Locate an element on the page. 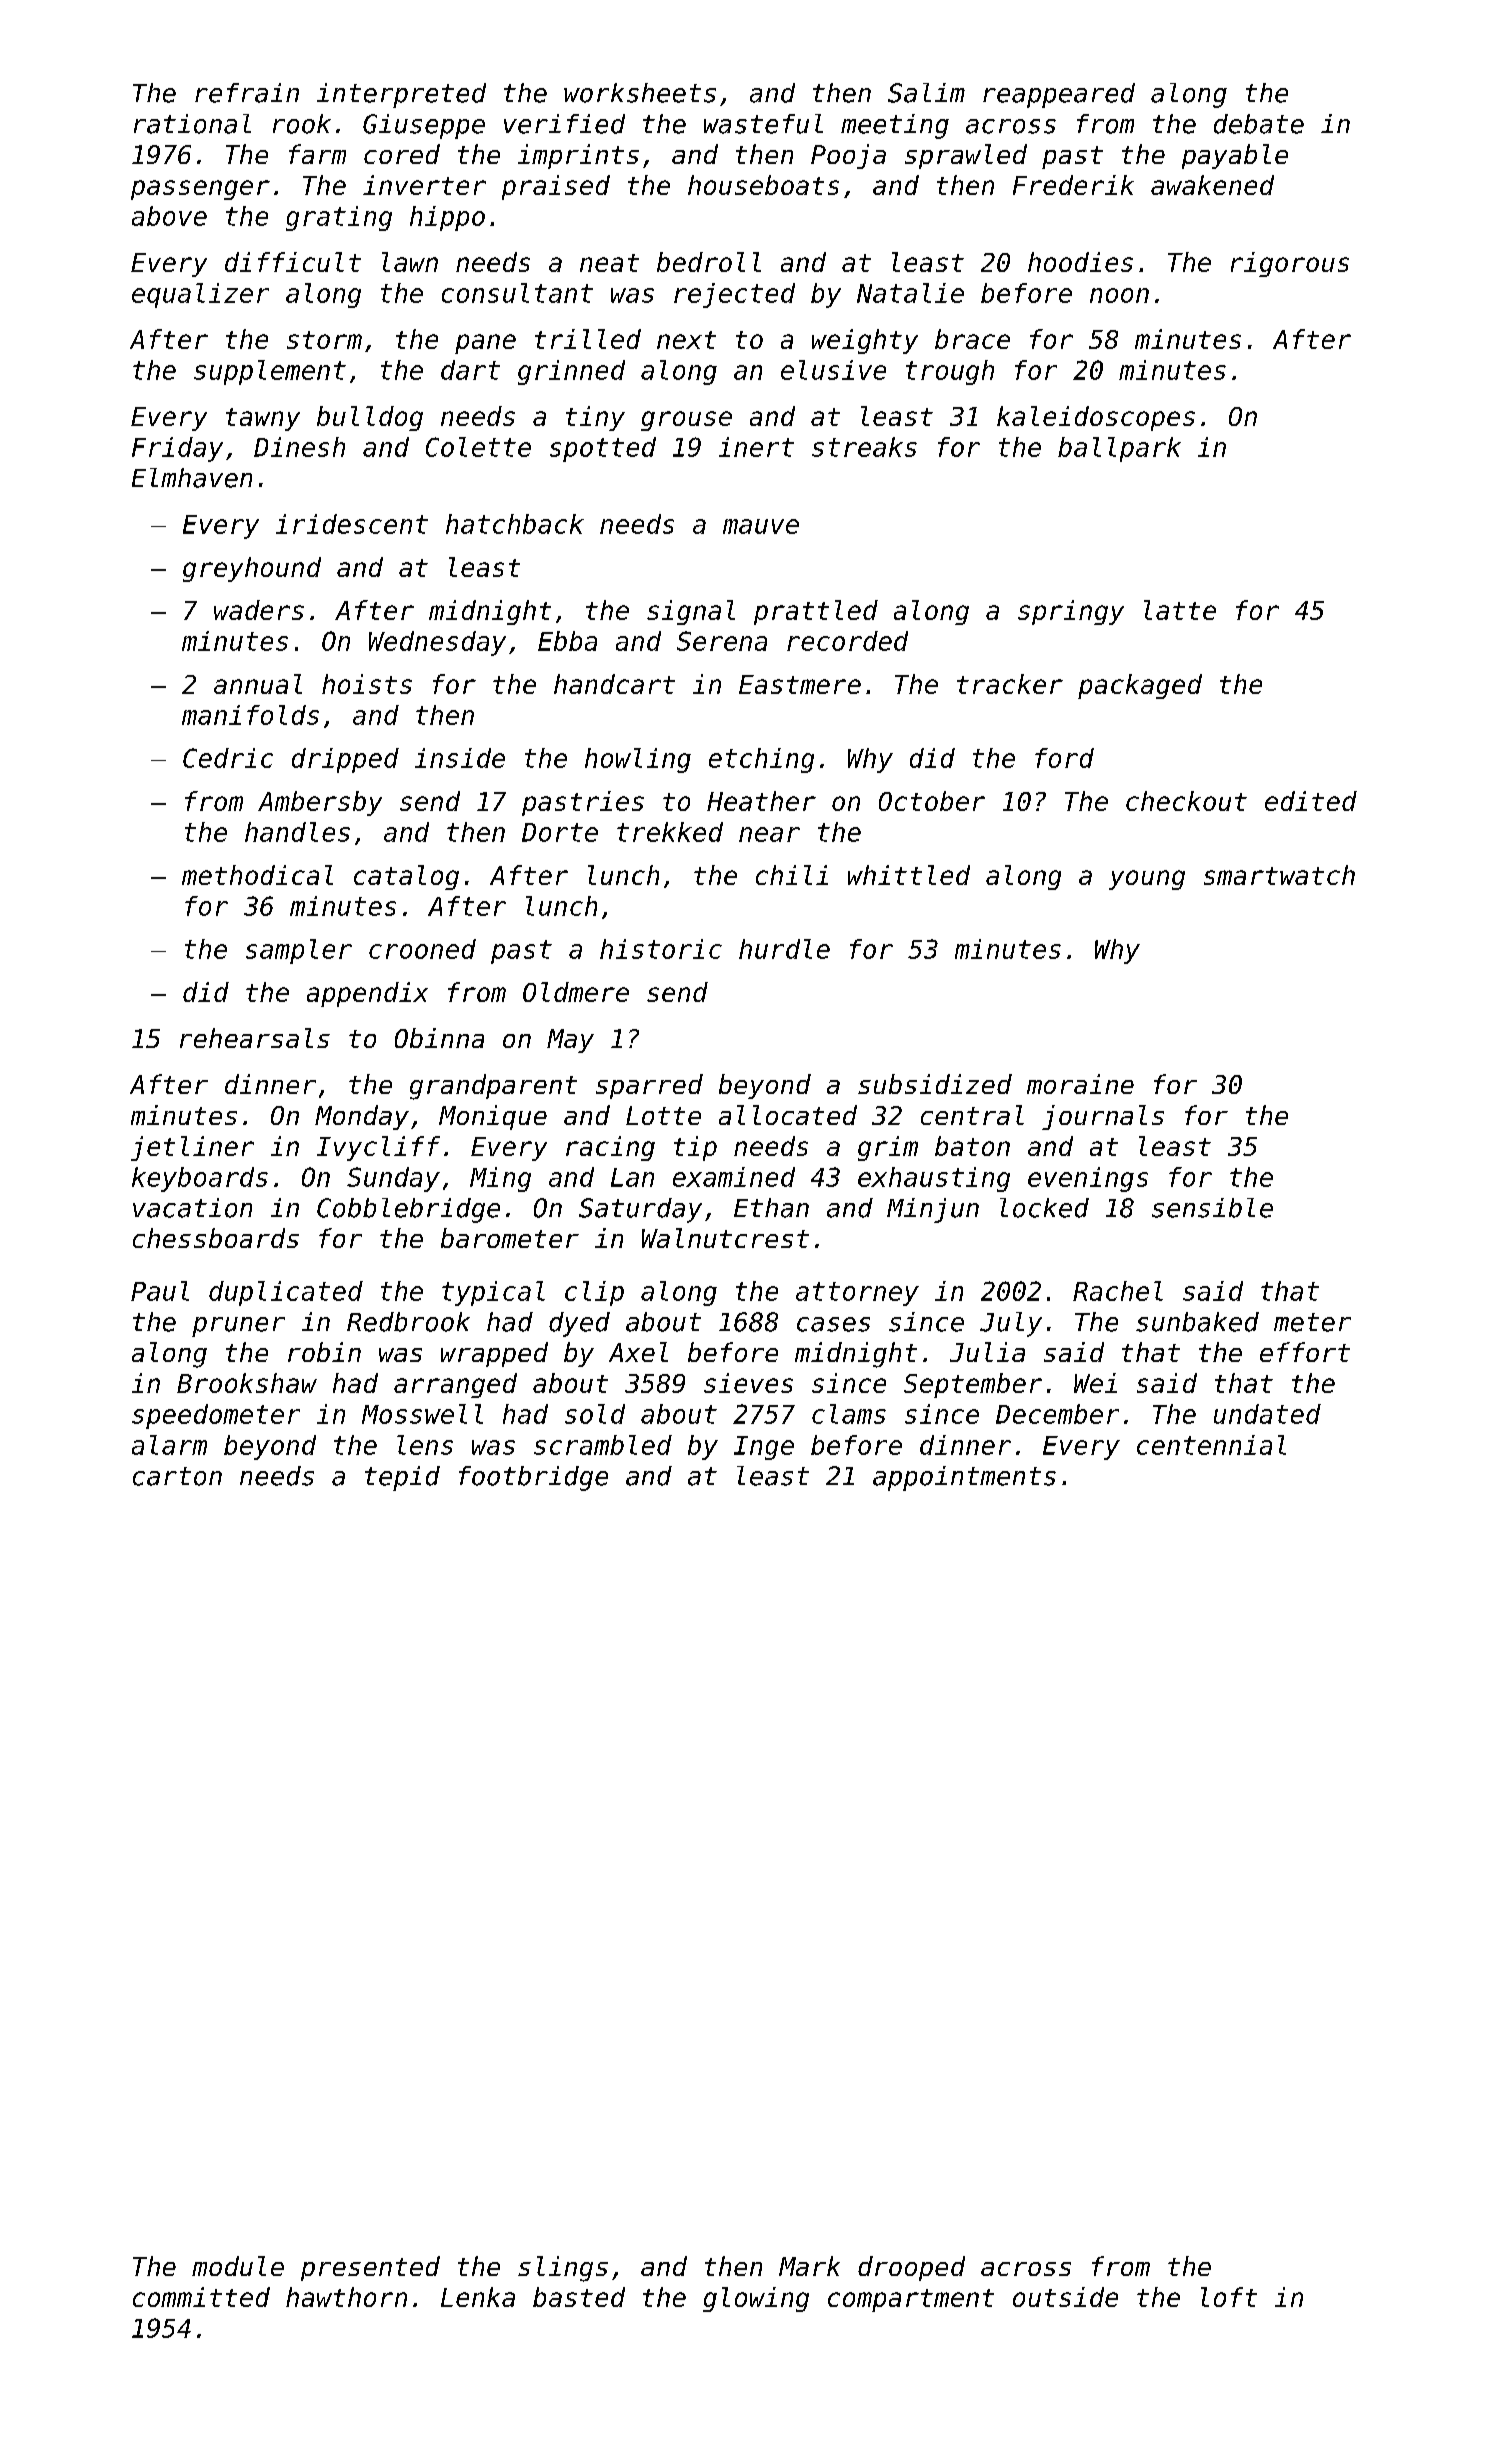  committed is located at coordinates (201, 2297).
